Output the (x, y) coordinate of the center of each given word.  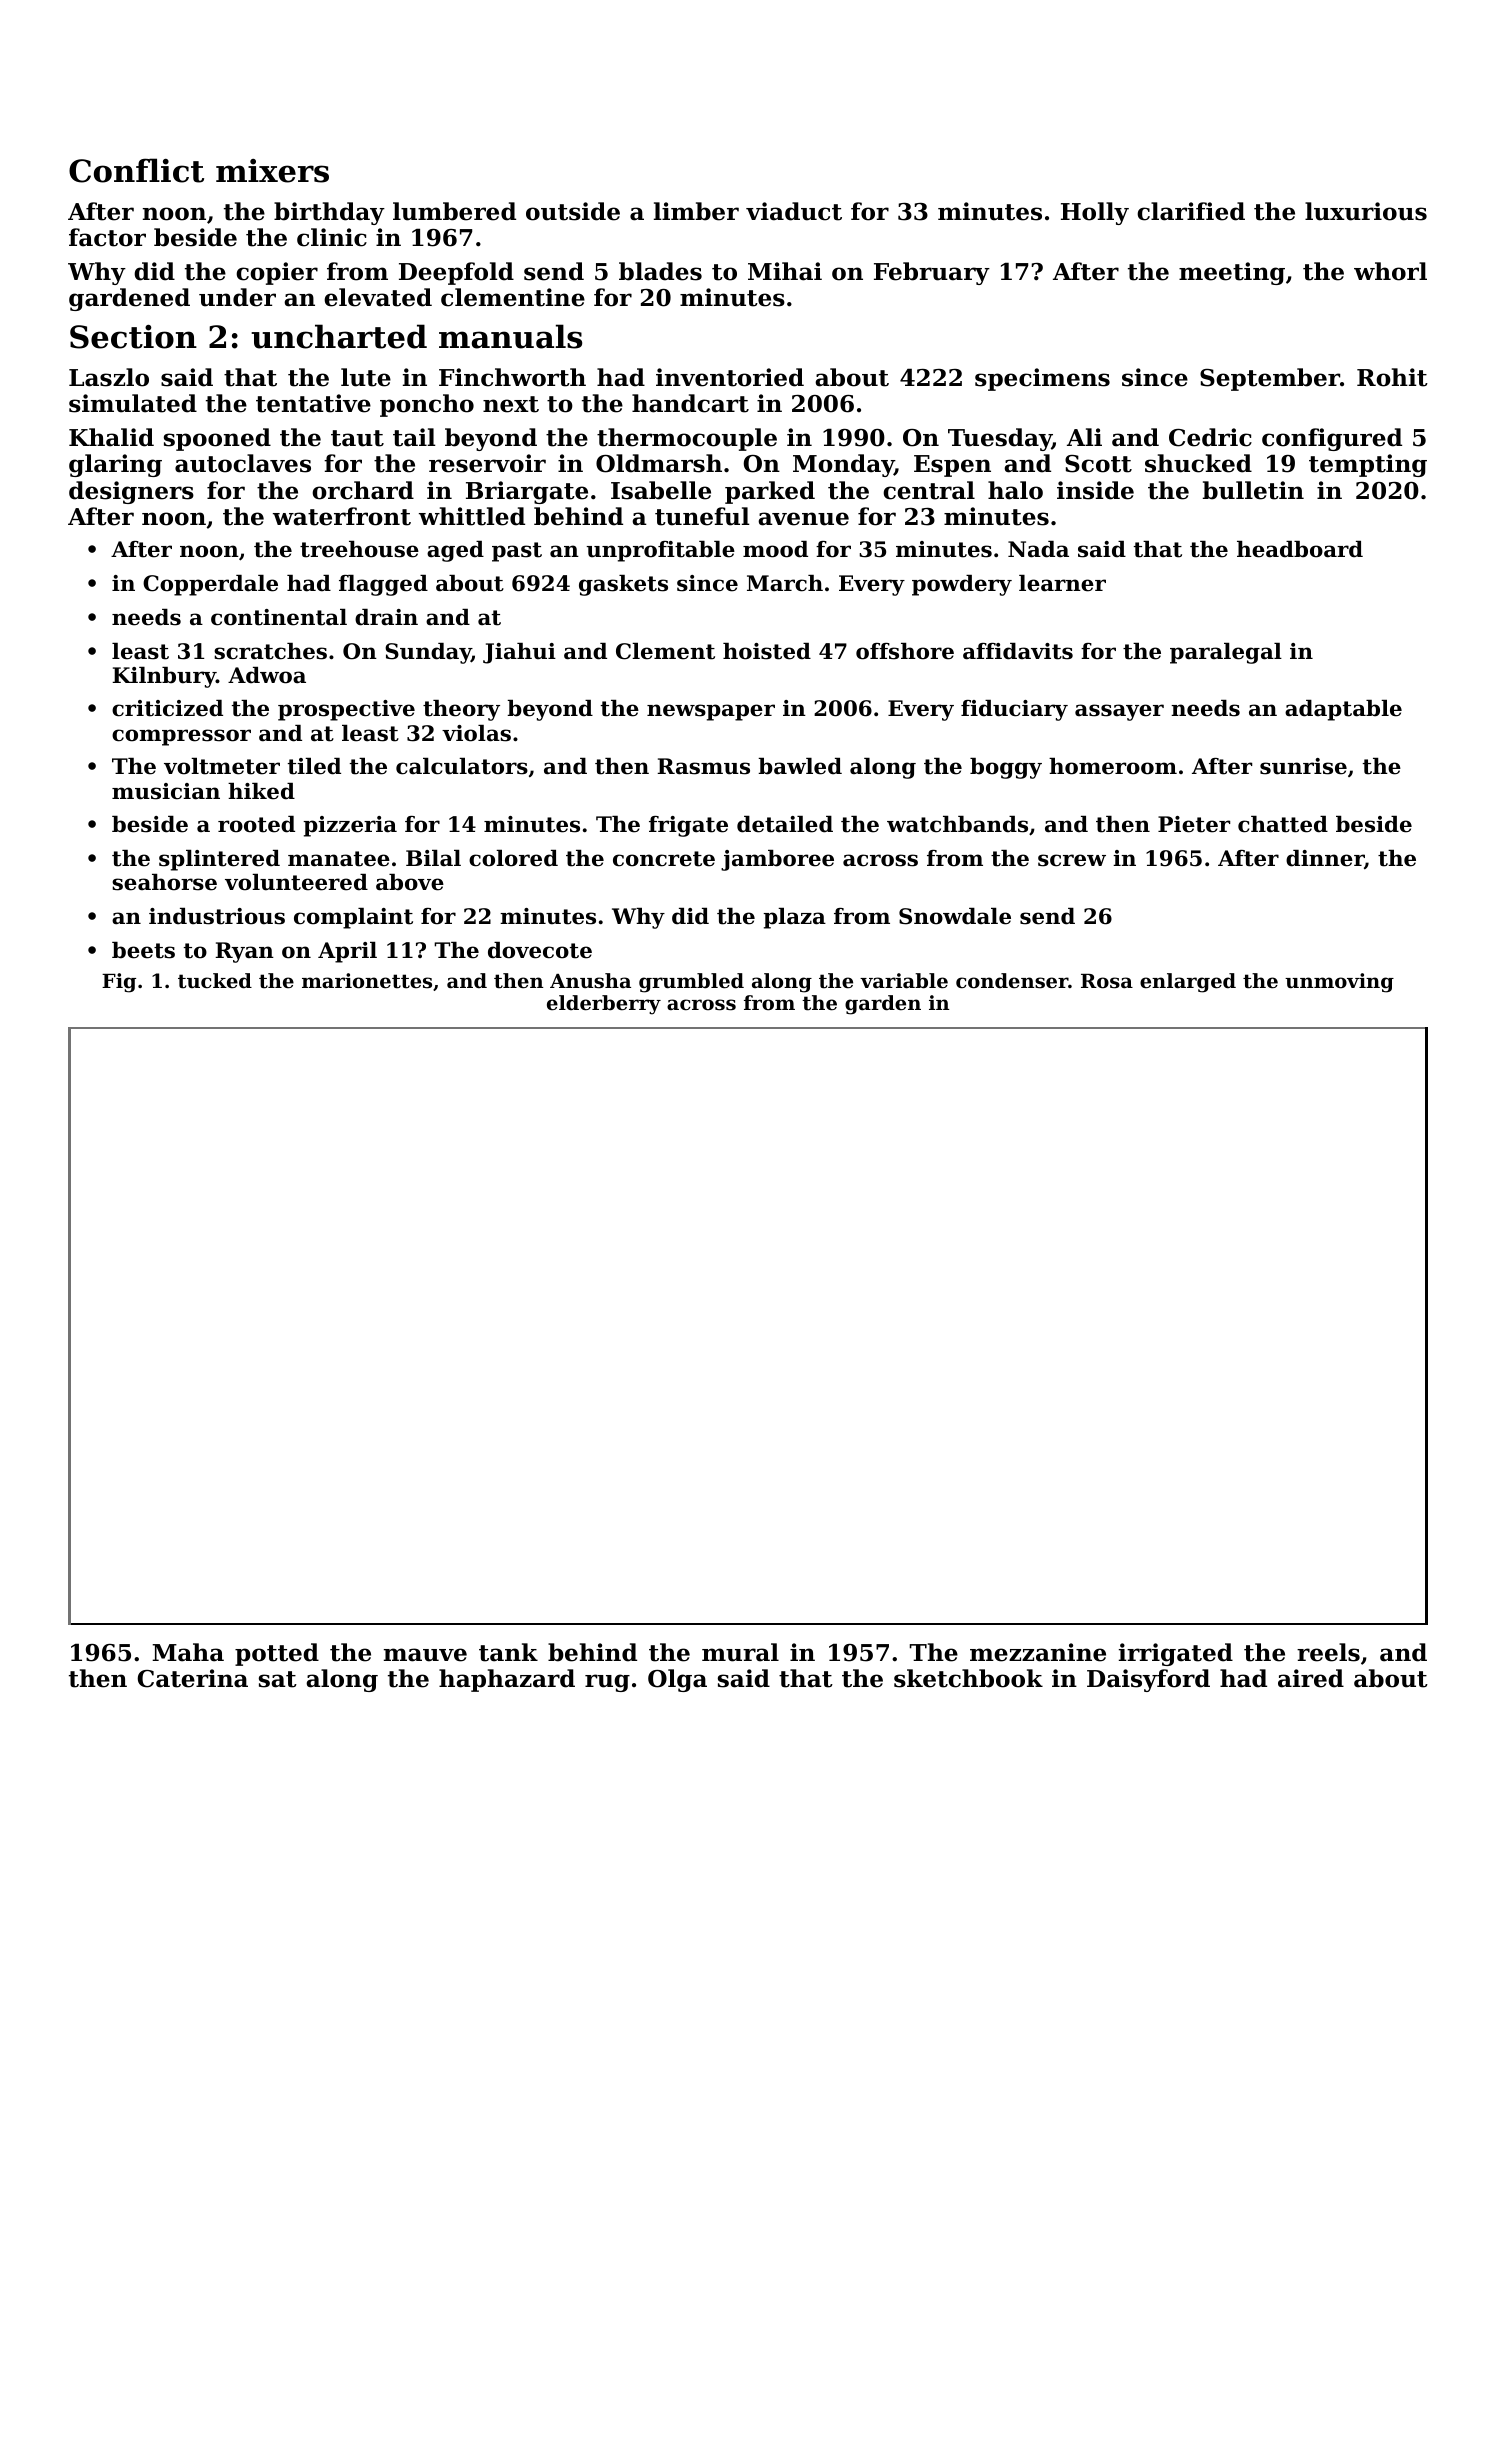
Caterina (193, 1678)
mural (740, 1652)
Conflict (136, 170)
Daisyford (1148, 1680)
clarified (1191, 211)
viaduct (794, 211)
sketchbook (968, 1678)
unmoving (1339, 983)
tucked (215, 981)
